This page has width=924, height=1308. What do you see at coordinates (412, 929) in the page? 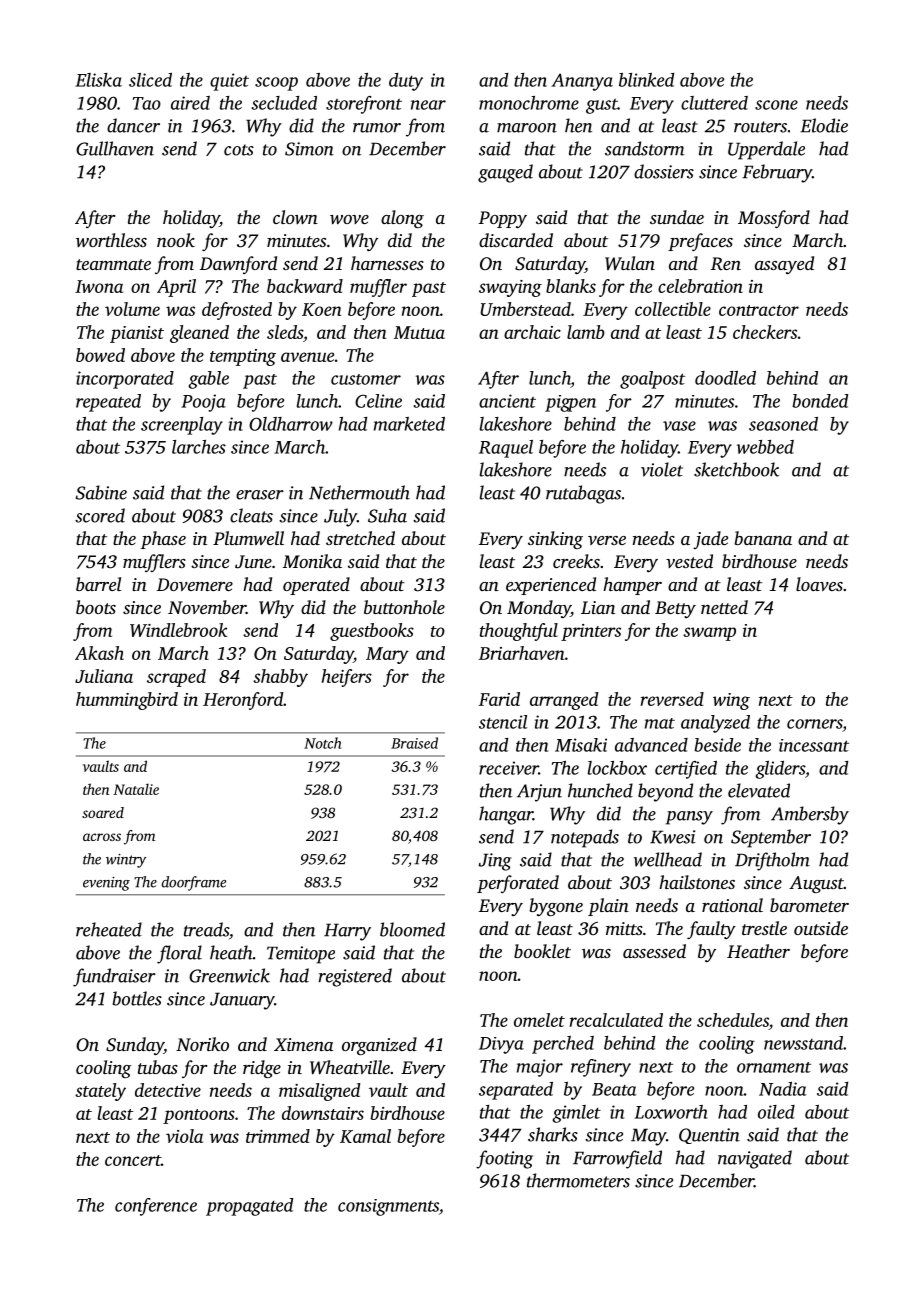
I see `bloomed` at bounding box center [412, 929].
